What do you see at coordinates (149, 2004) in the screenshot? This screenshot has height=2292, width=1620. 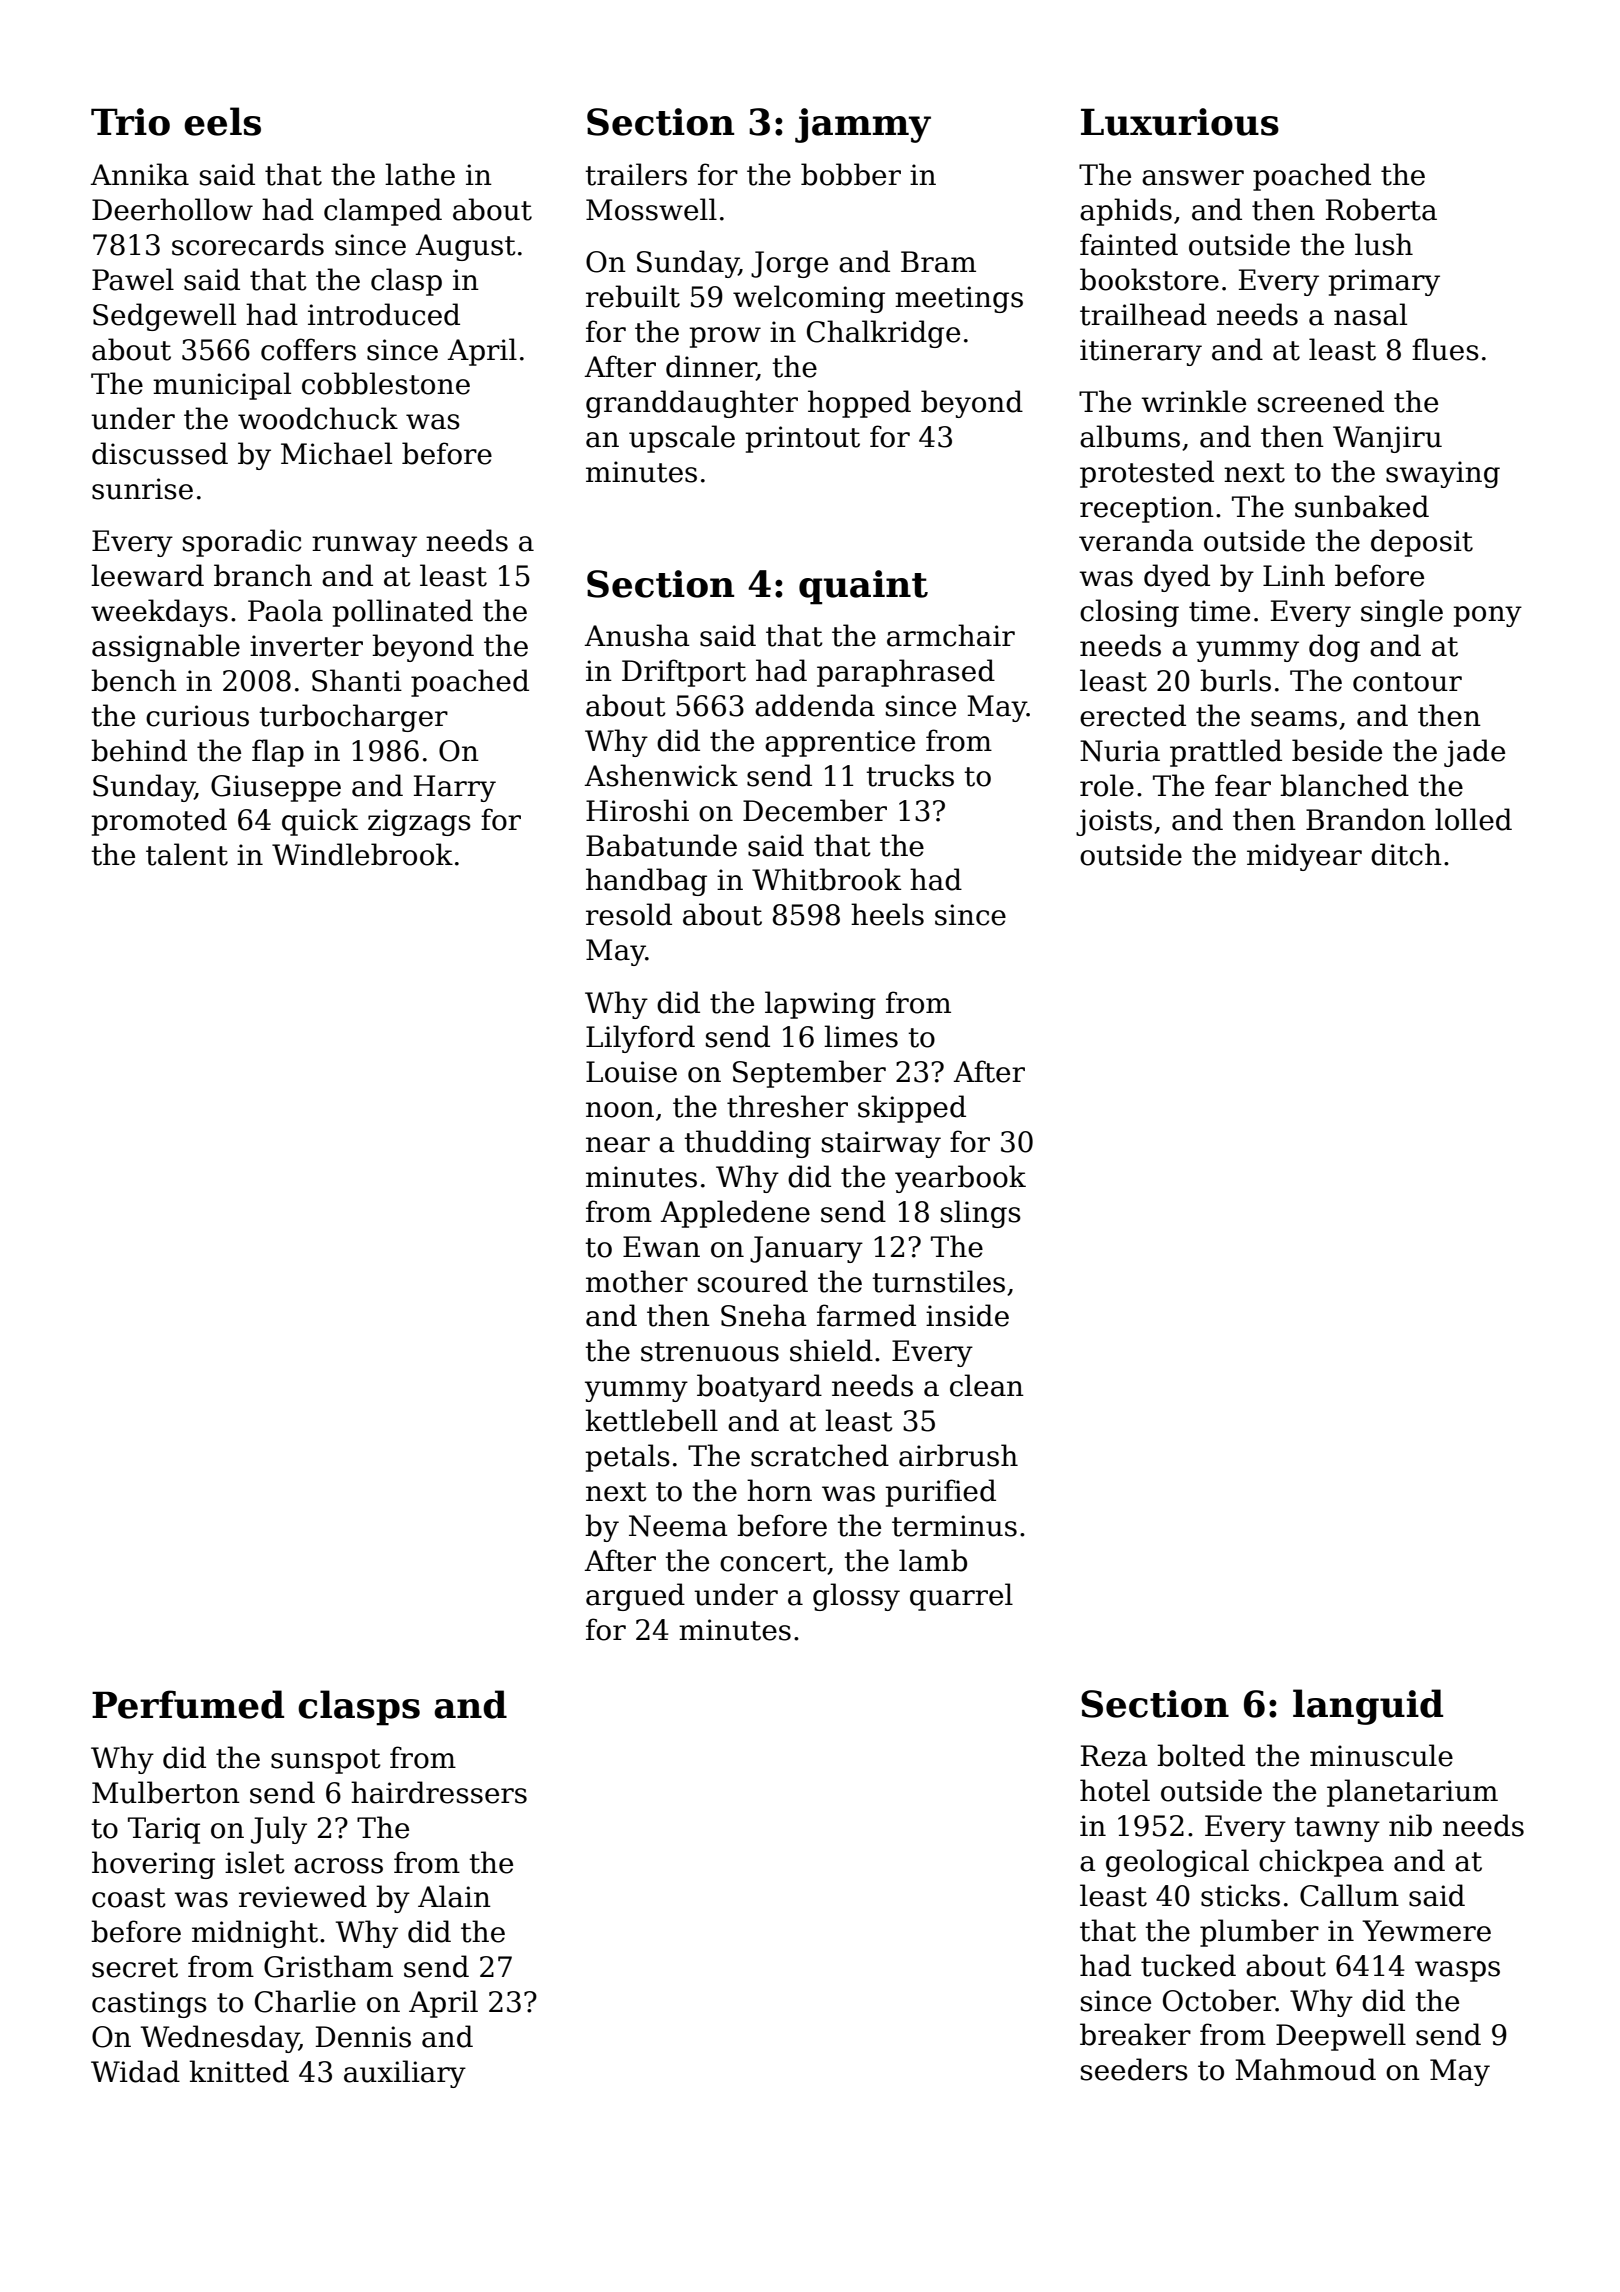 I see `castings` at bounding box center [149, 2004].
